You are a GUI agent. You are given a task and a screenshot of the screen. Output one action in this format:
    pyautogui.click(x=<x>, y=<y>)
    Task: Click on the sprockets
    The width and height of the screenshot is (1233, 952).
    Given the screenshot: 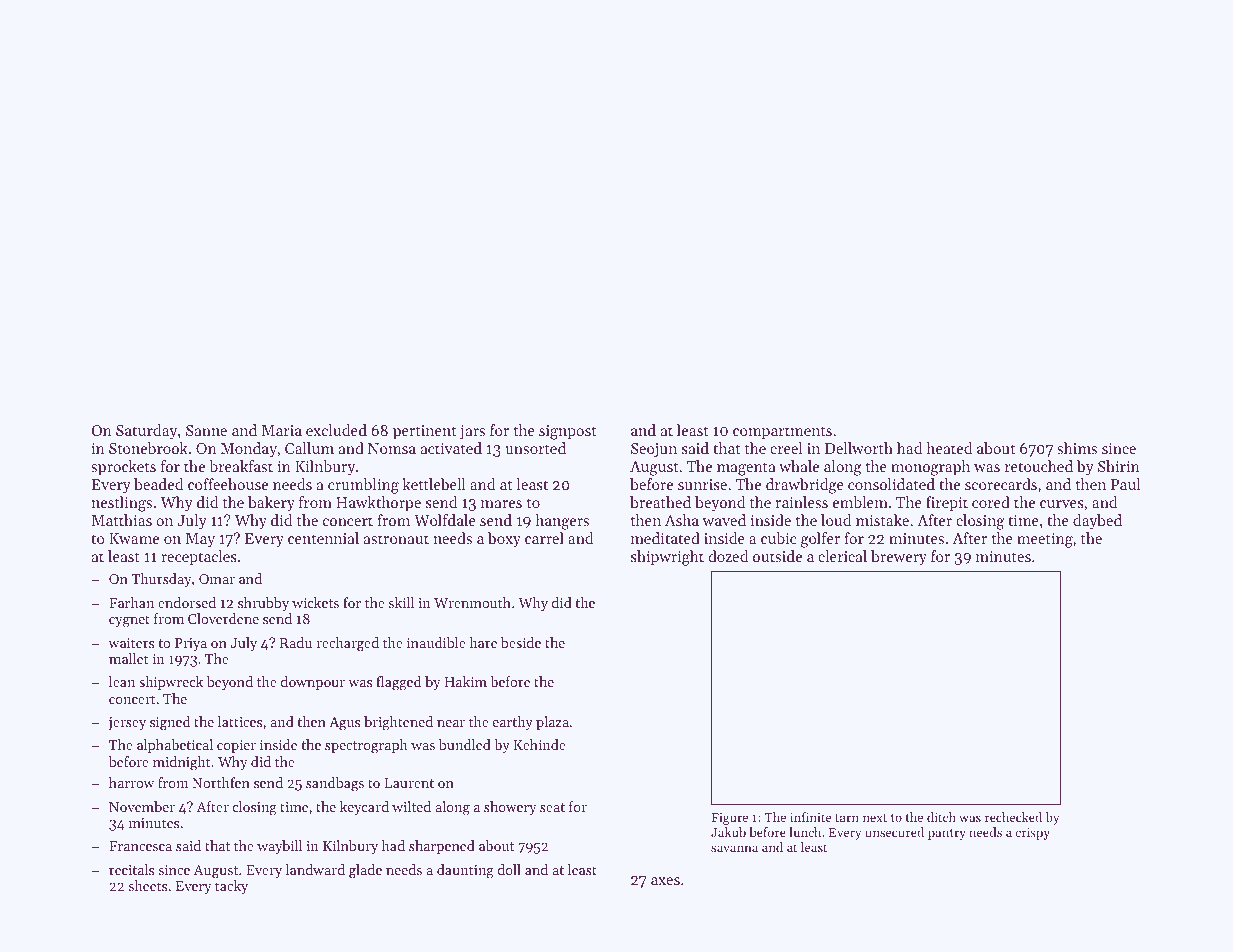 What is the action you would take?
    pyautogui.click(x=123, y=467)
